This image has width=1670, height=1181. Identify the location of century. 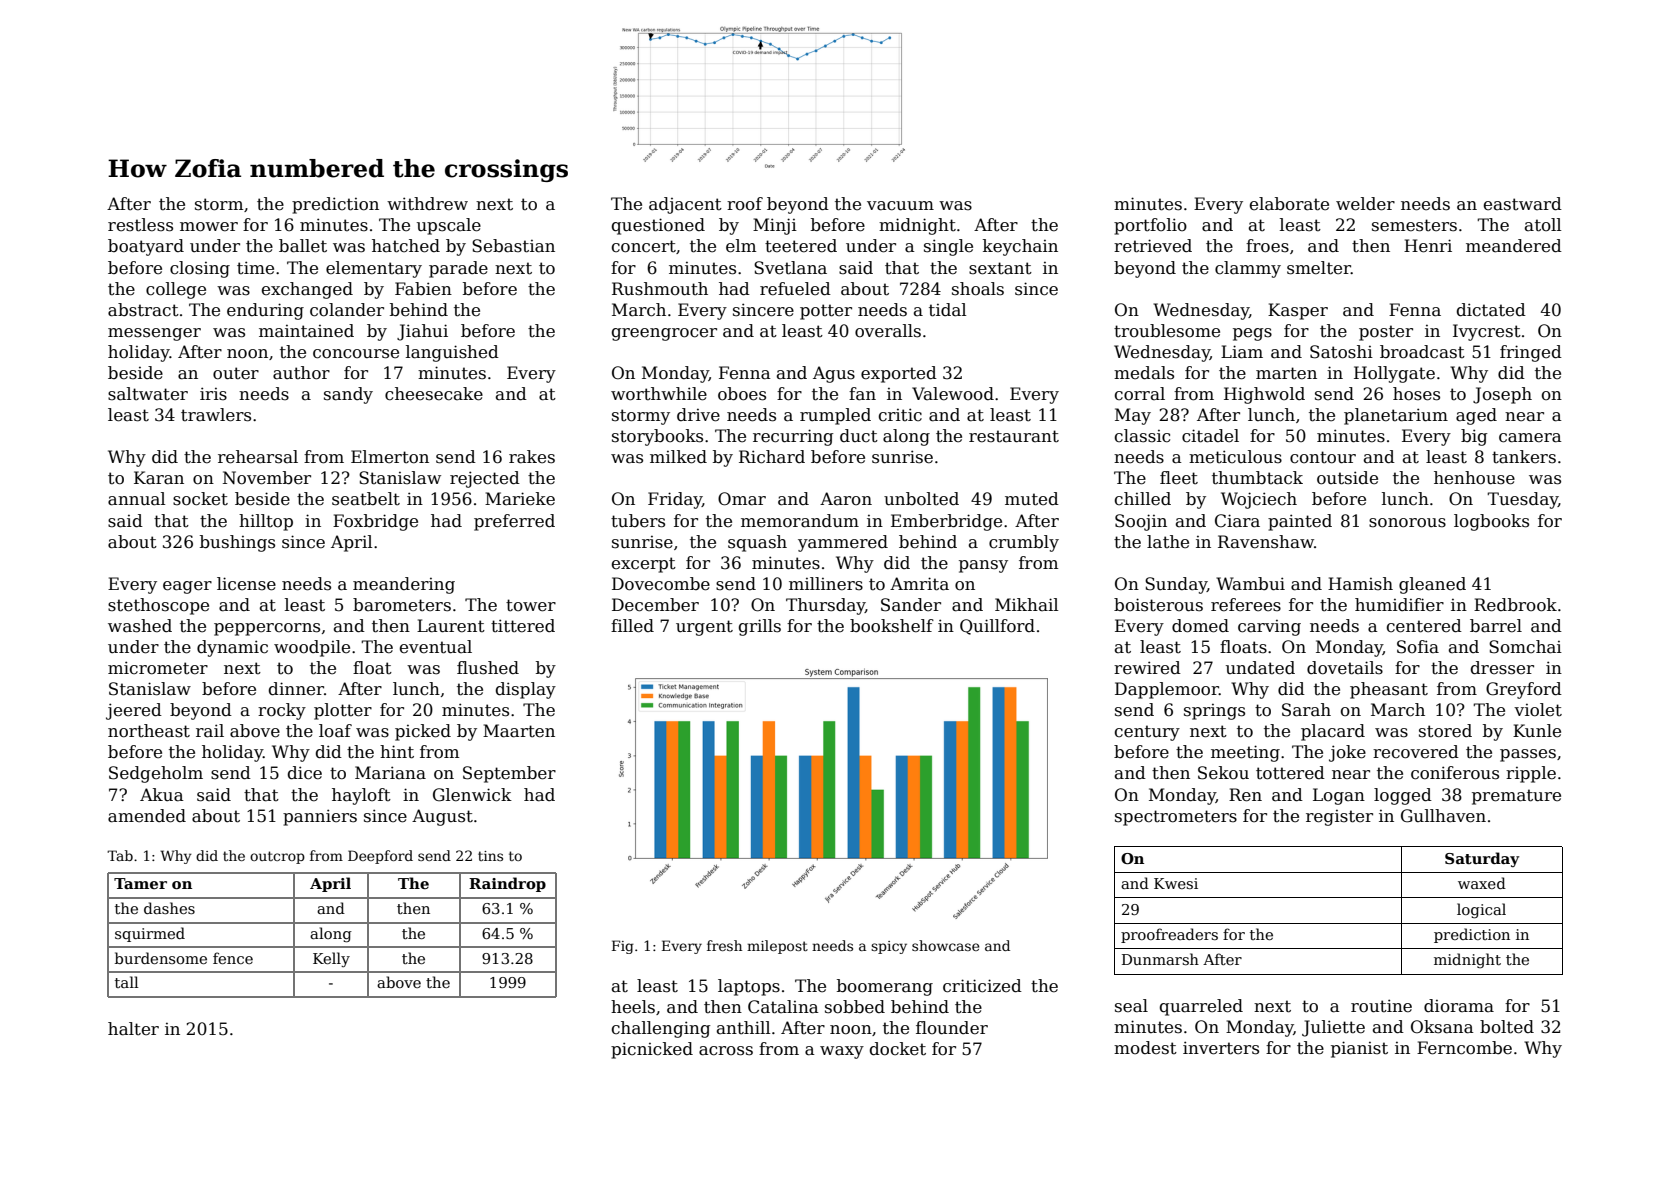
(1147, 733).
